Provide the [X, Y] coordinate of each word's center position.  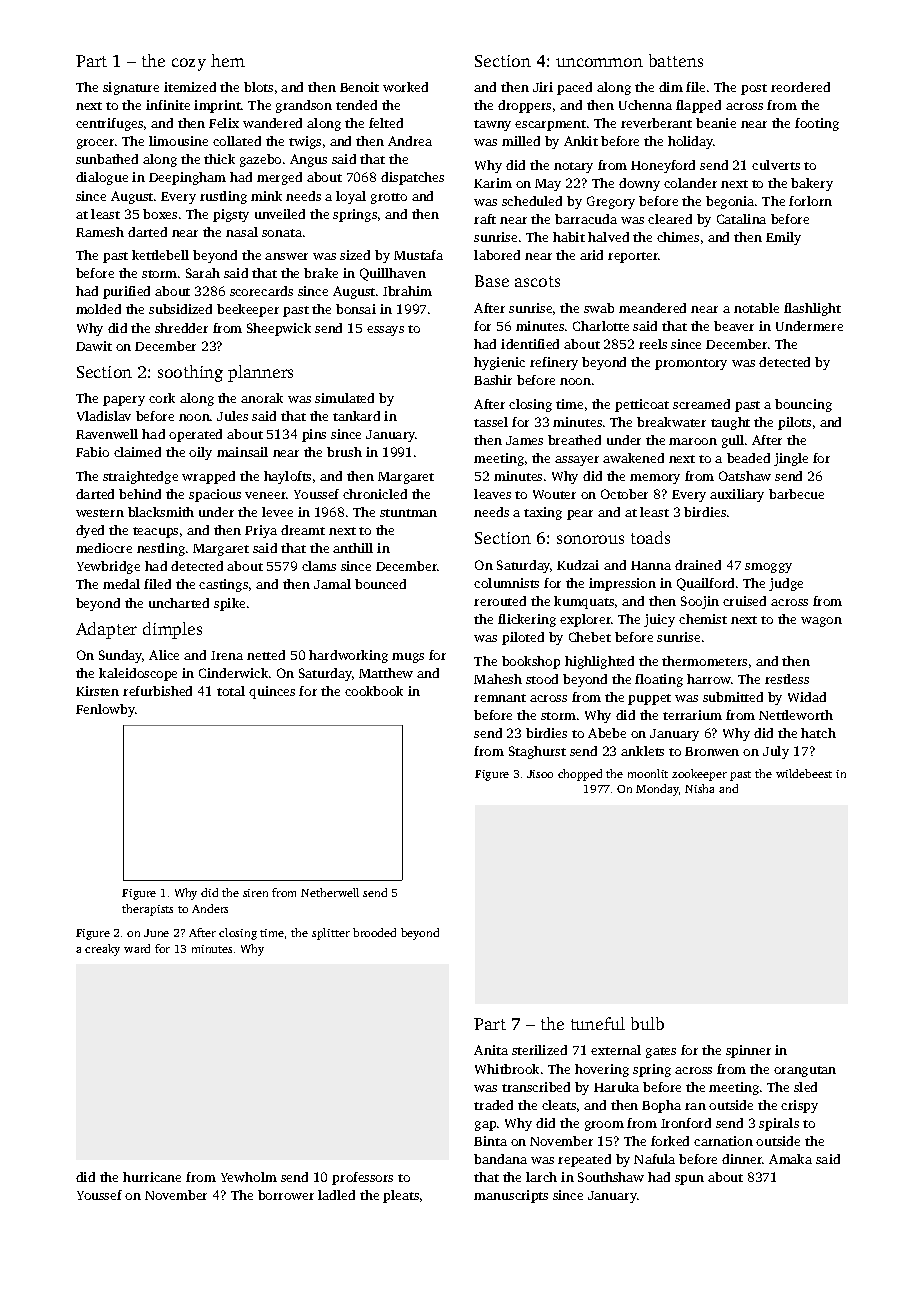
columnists [506, 583]
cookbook [374, 691]
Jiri [543, 87]
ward [137, 948]
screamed [701, 404]
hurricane [152, 1177]
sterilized [539, 1050]
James [524, 440]
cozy [189, 64]
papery [124, 401]
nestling [161, 549]
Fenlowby [105, 710]
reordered [800, 87]
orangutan [805, 1071]
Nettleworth [796, 715]
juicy [659, 620]
